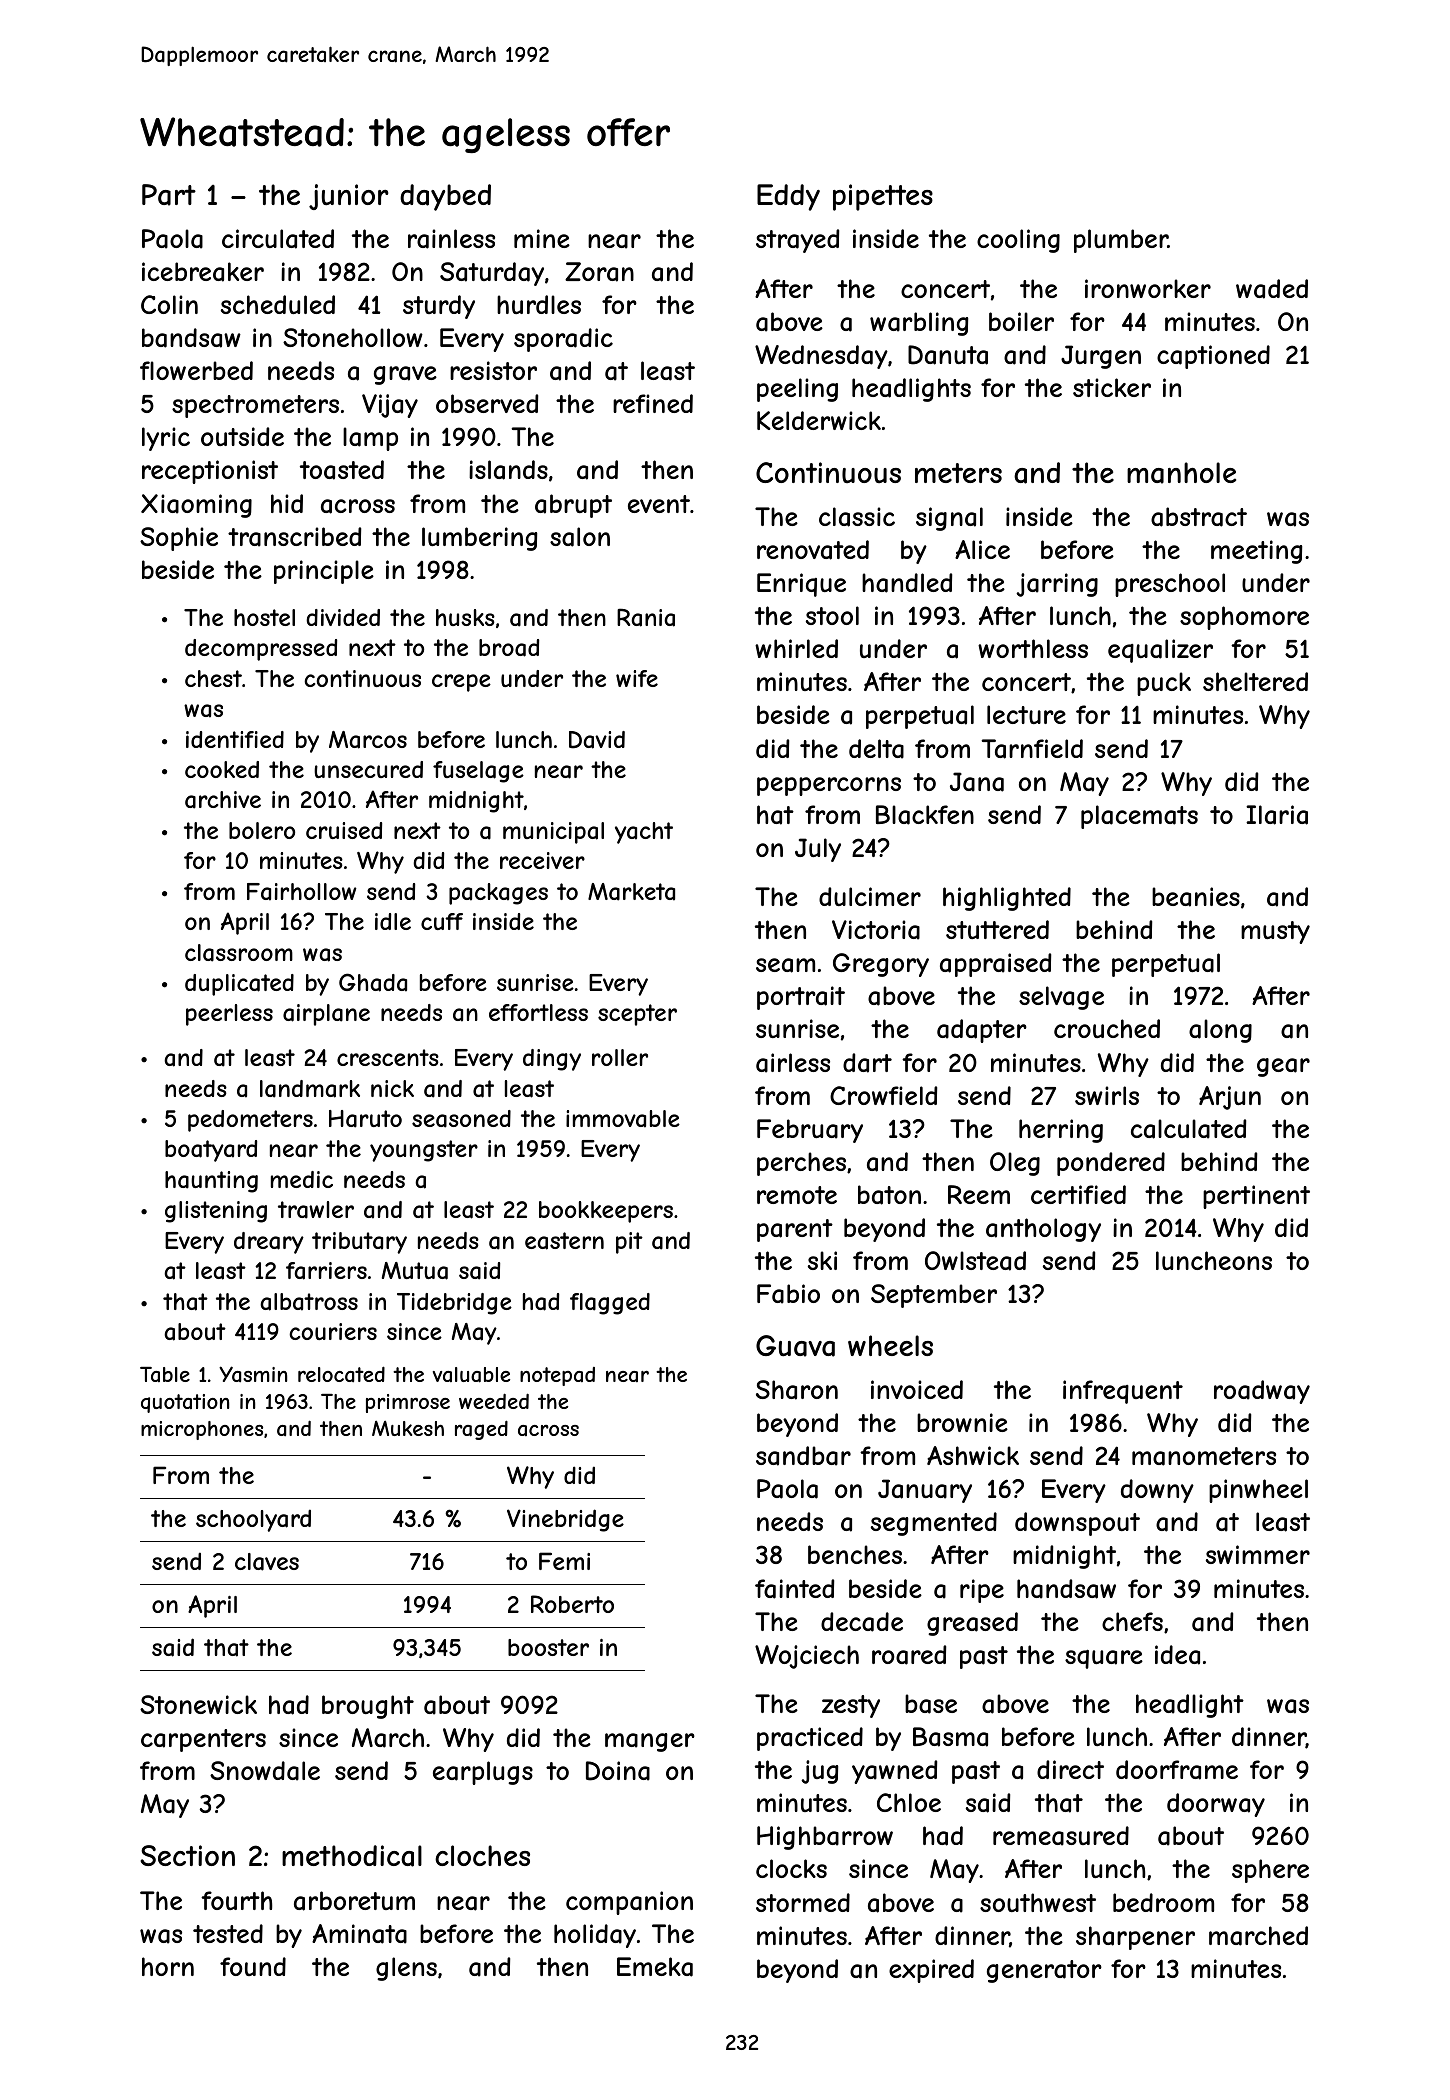  Describe the element at coordinates (821, 357) in the screenshot. I see `Wednesday` at that location.
